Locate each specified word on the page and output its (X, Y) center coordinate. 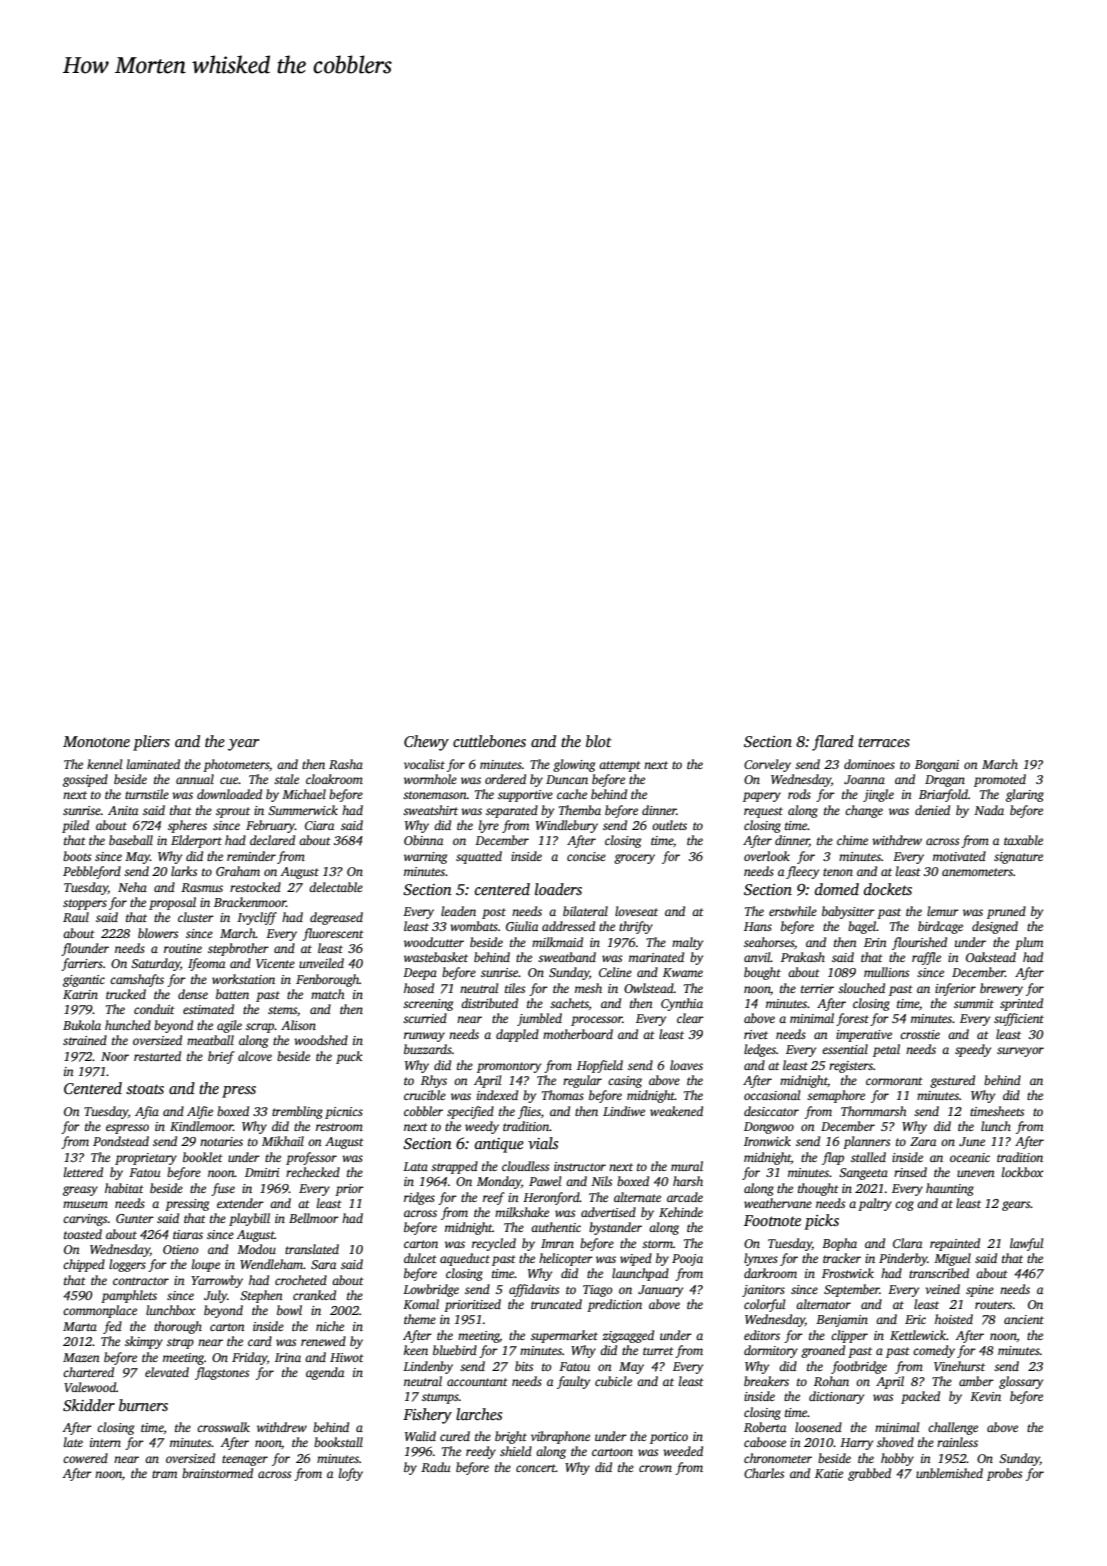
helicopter (566, 1259)
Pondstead (121, 1141)
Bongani (937, 766)
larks (184, 871)
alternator (823, 1304)
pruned (1006, 912)
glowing (574, 765)
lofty (351, 1474)
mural (687, 1166)
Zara (923, 1141)
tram (164, 1474)
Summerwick (303, 810)
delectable (336, 887)
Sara (323, 1264)
